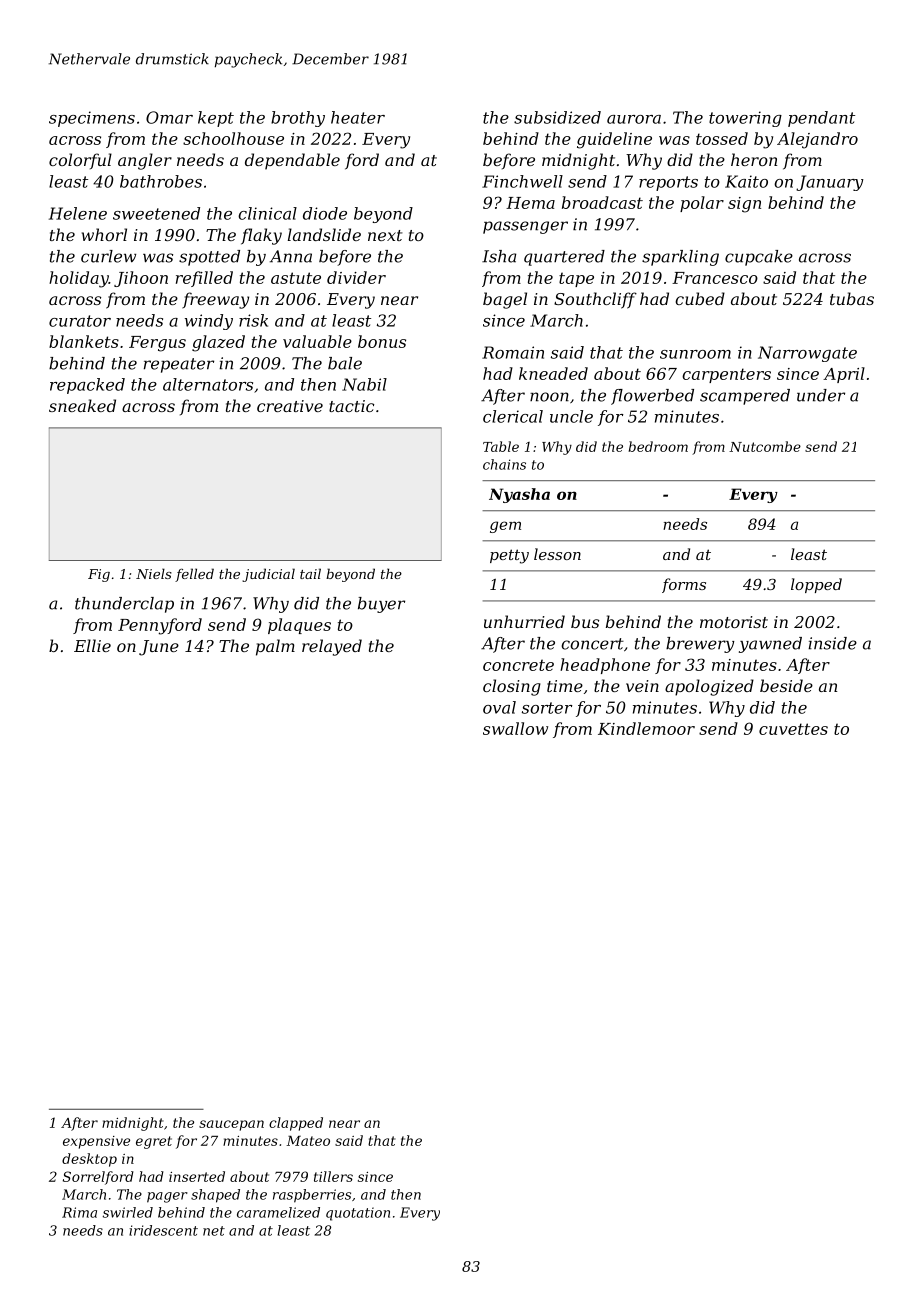 This screenshot has width=924, height=1308. I want to click on palm, so click(275, 647).
